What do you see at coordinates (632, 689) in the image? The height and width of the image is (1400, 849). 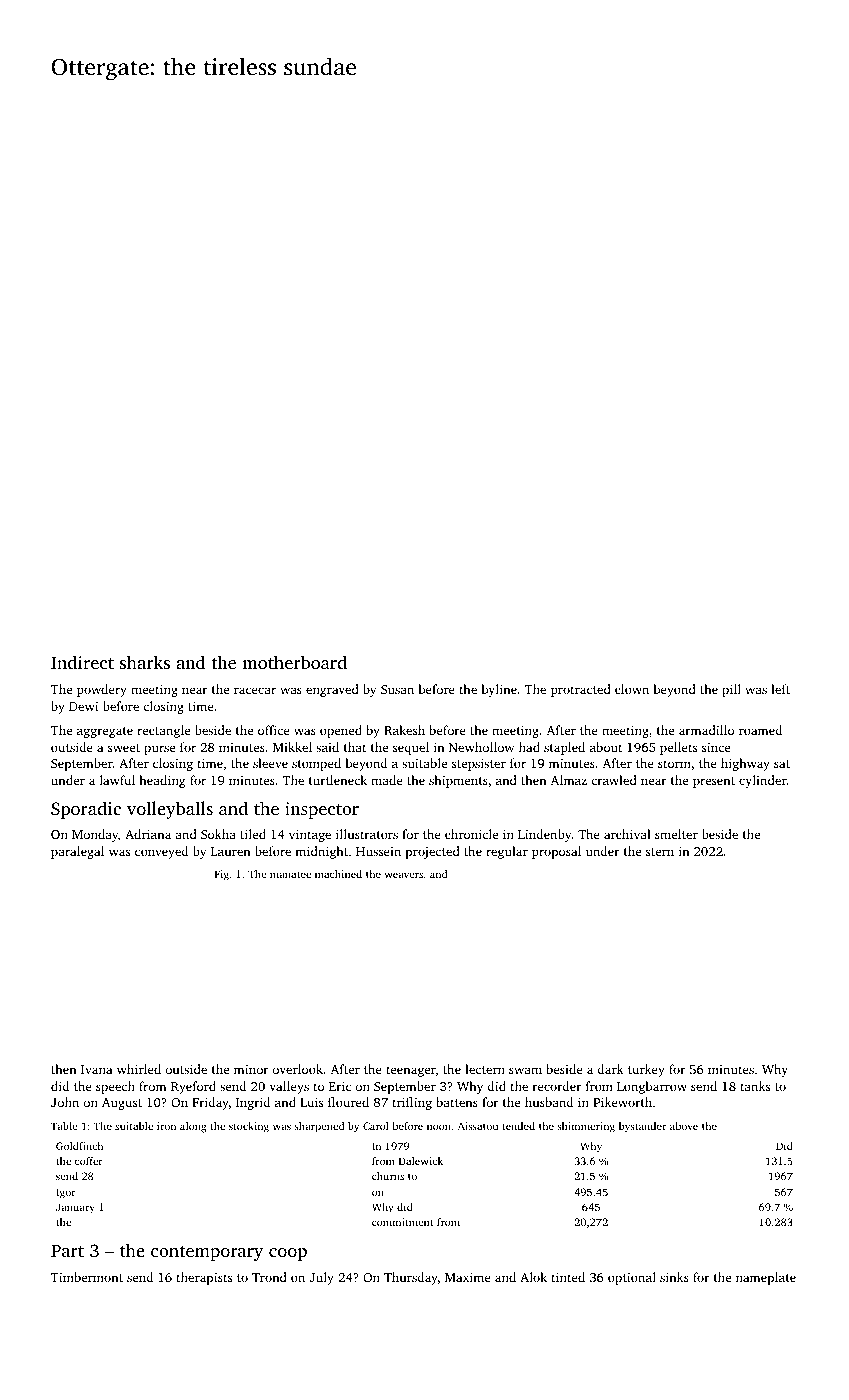 I see `clown` at bounding box center [632, 689].
